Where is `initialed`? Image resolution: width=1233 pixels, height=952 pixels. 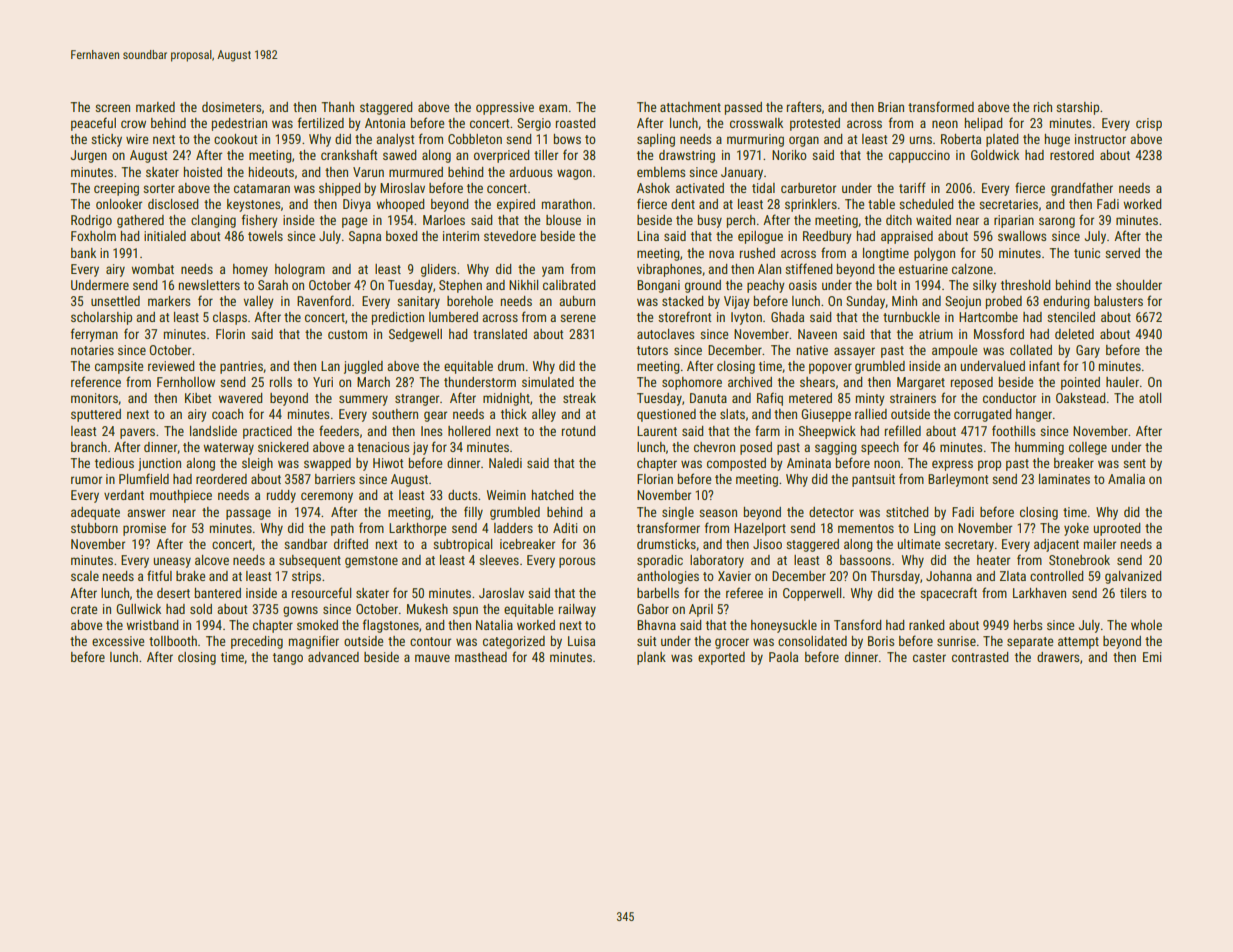 initialed is located at coordinates (165, 236).
